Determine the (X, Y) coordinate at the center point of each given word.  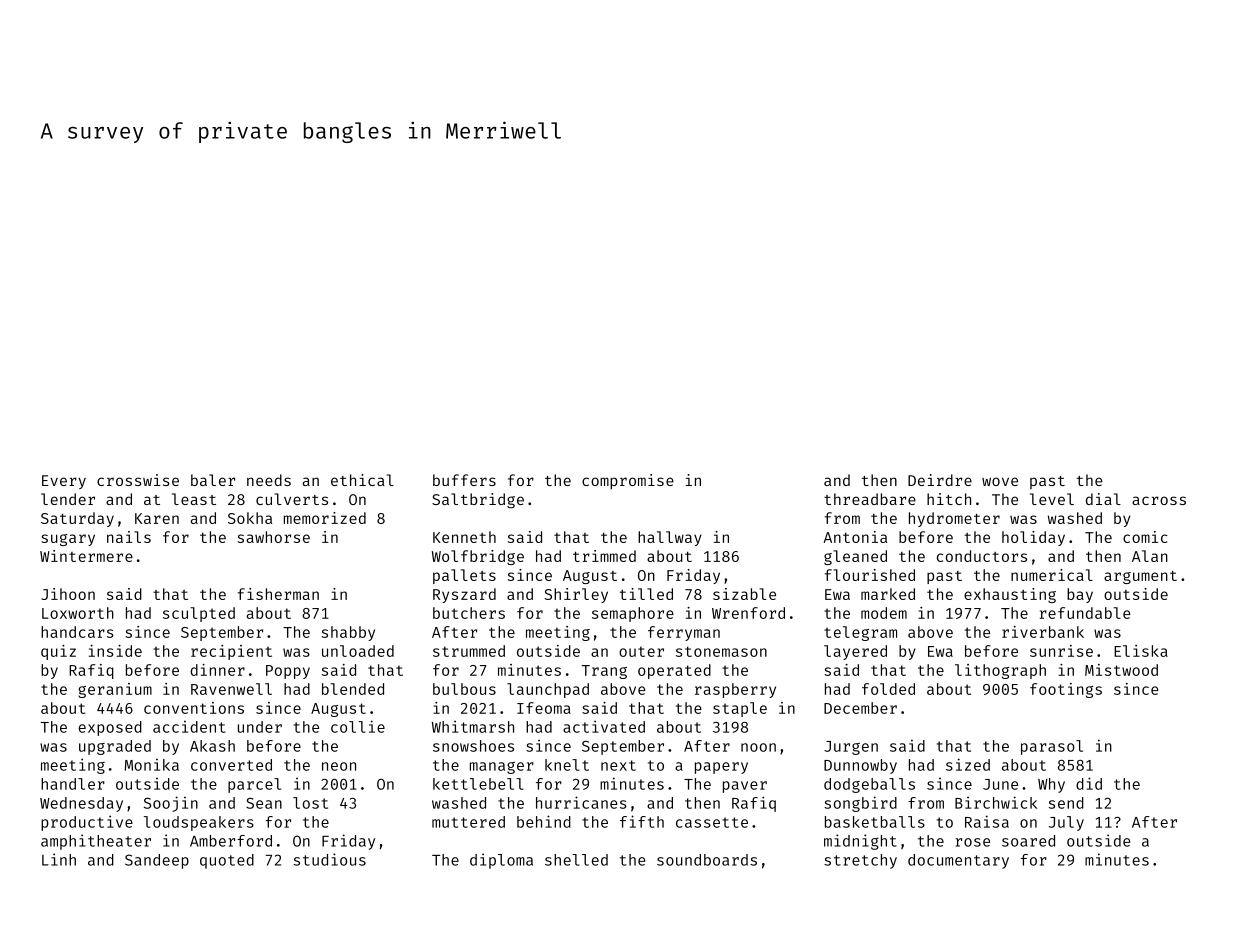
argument (1140, 577)
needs (269, 480)
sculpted (199, 614)
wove (1000, 481)
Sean (264, 803)
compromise (628, 481)
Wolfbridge (478, 557)
